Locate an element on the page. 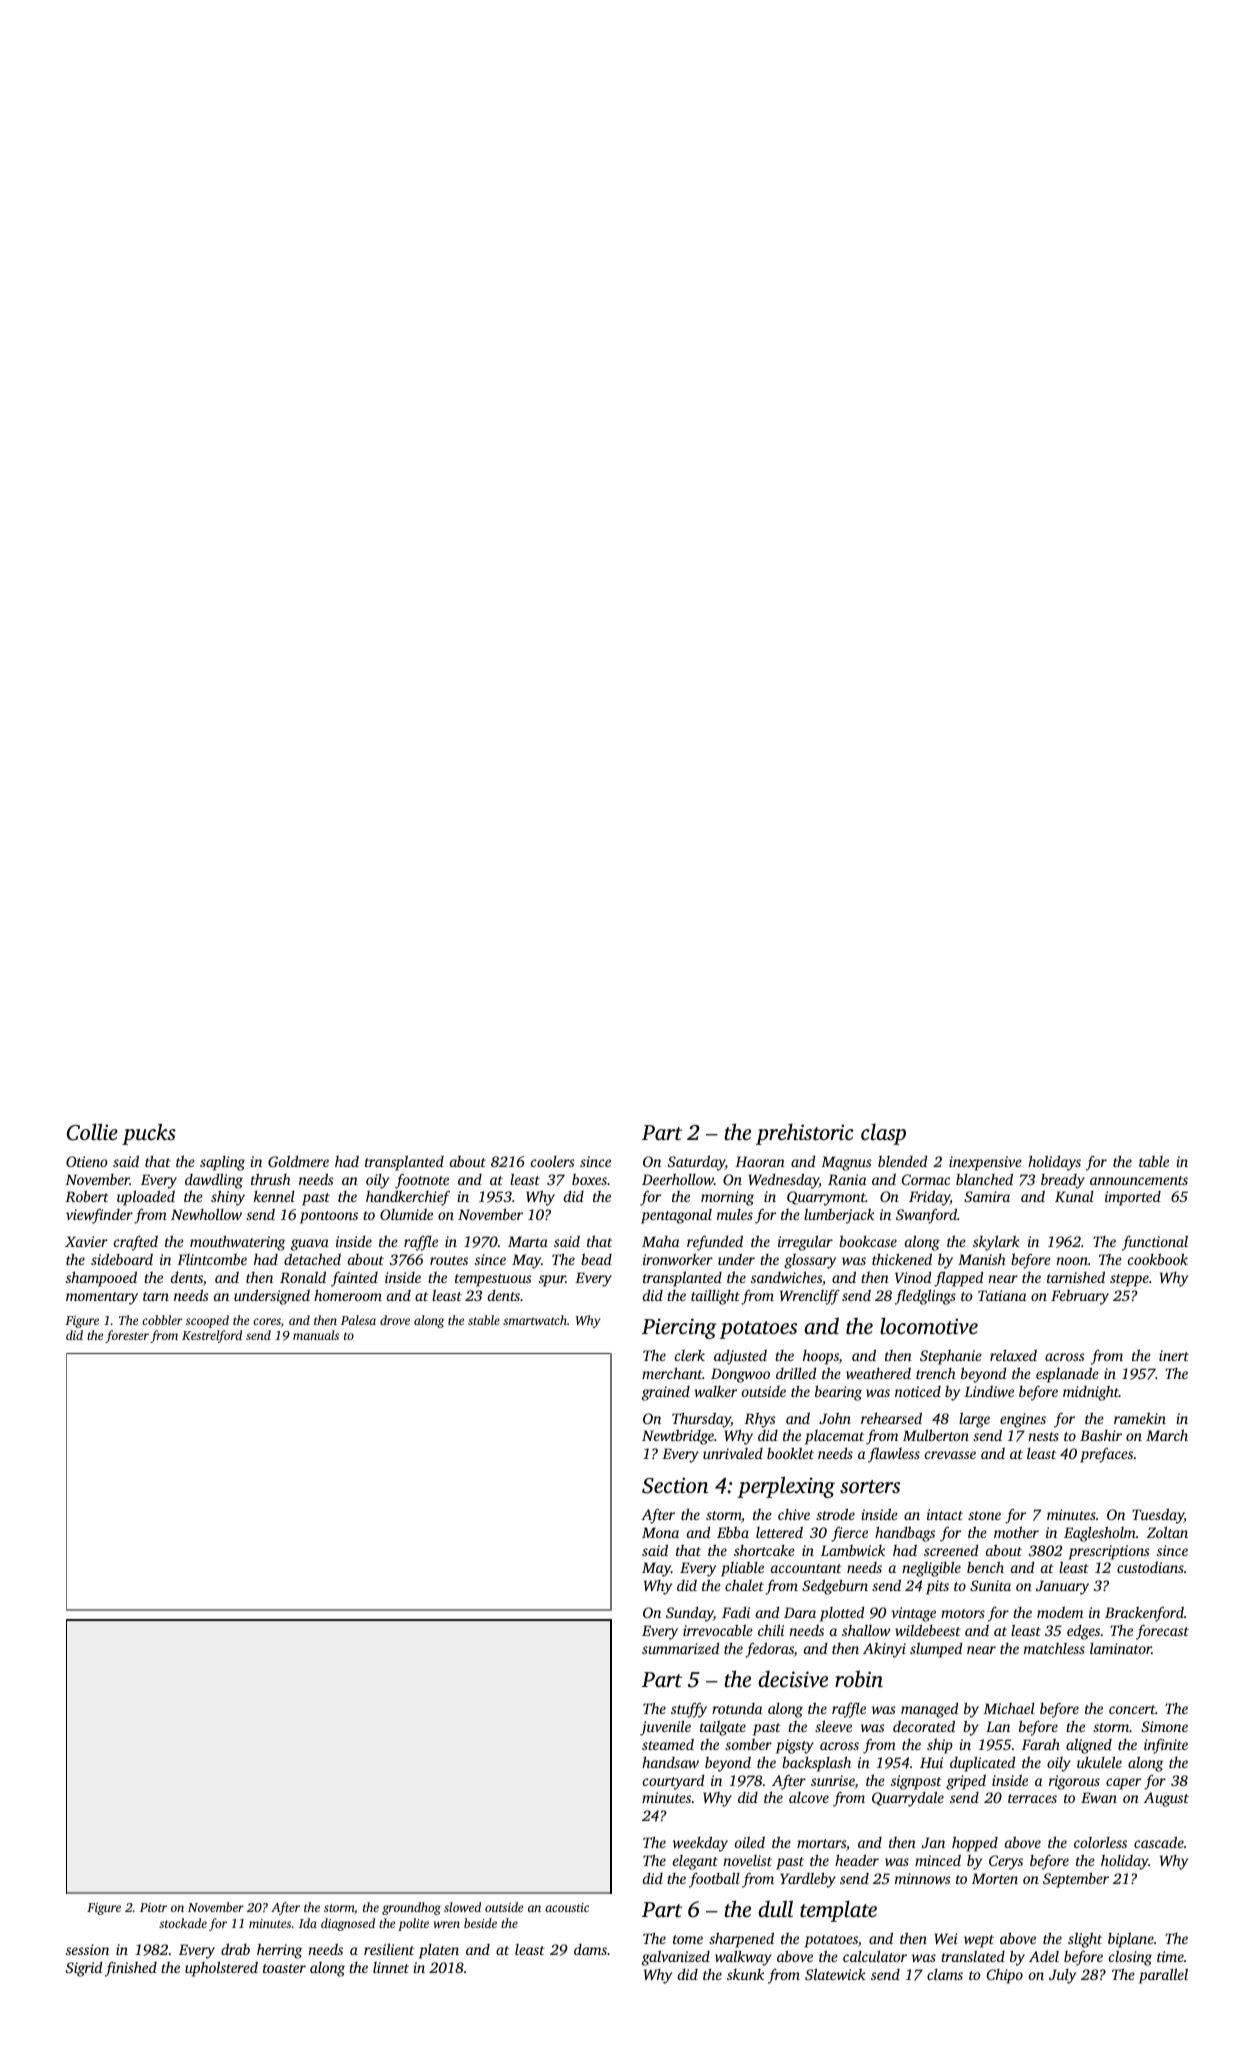 This page has height=2065, width=1254. toaster is located at coordinates (284, 1968).
